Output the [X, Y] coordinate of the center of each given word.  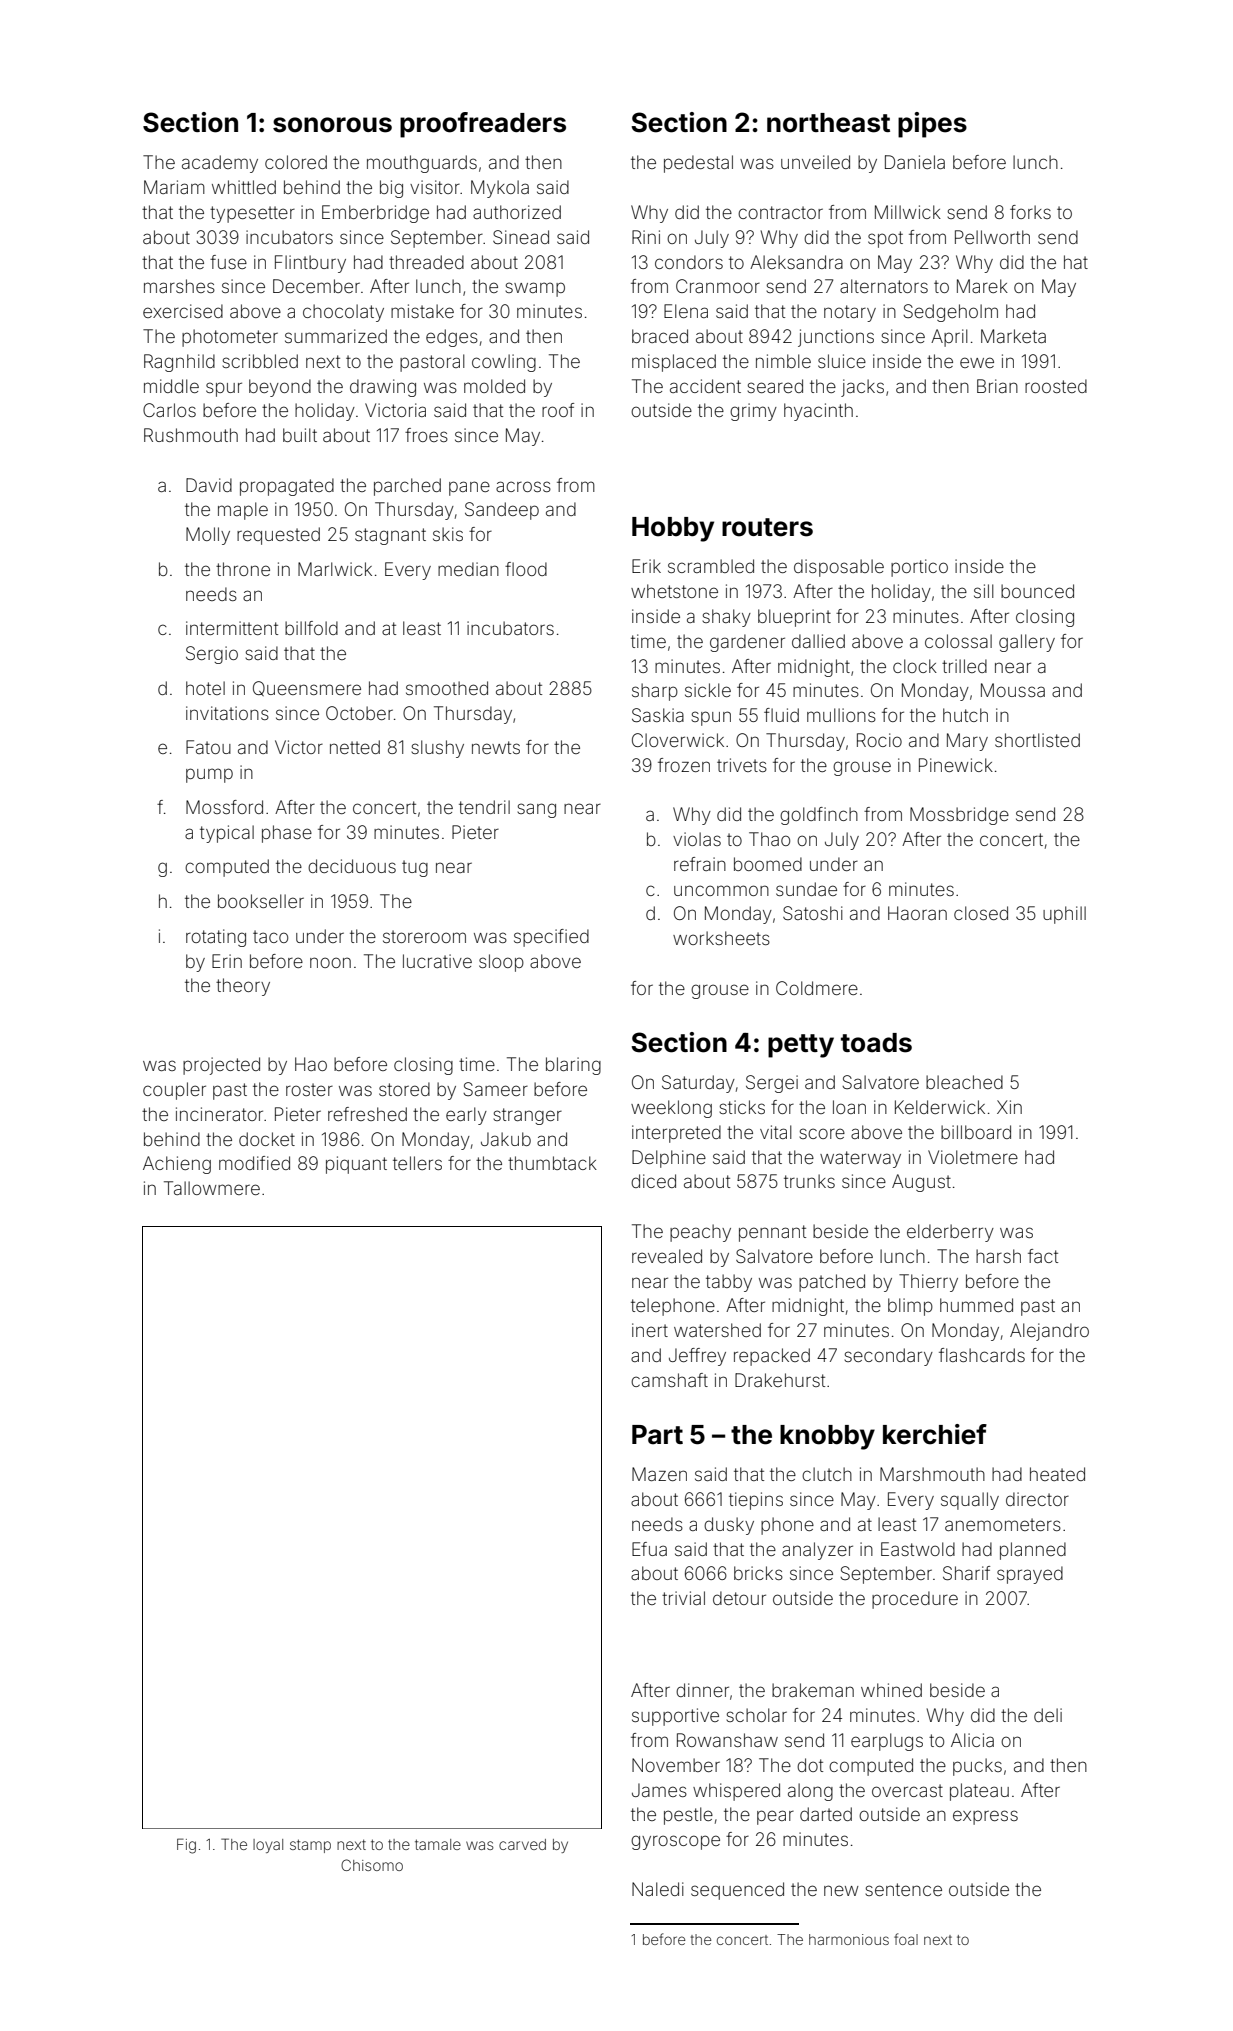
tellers [417, 1163]
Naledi [658, 1889]
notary [850, 313]
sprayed [1030, 1575]
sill [984, 591]
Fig [186, 1846]
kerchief [935, 1434]
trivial [683, 1598]
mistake [422, 311]
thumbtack [552, 1163]
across [523, 486]
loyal [268, 1846]
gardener [747, 643]
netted [355, 747]
